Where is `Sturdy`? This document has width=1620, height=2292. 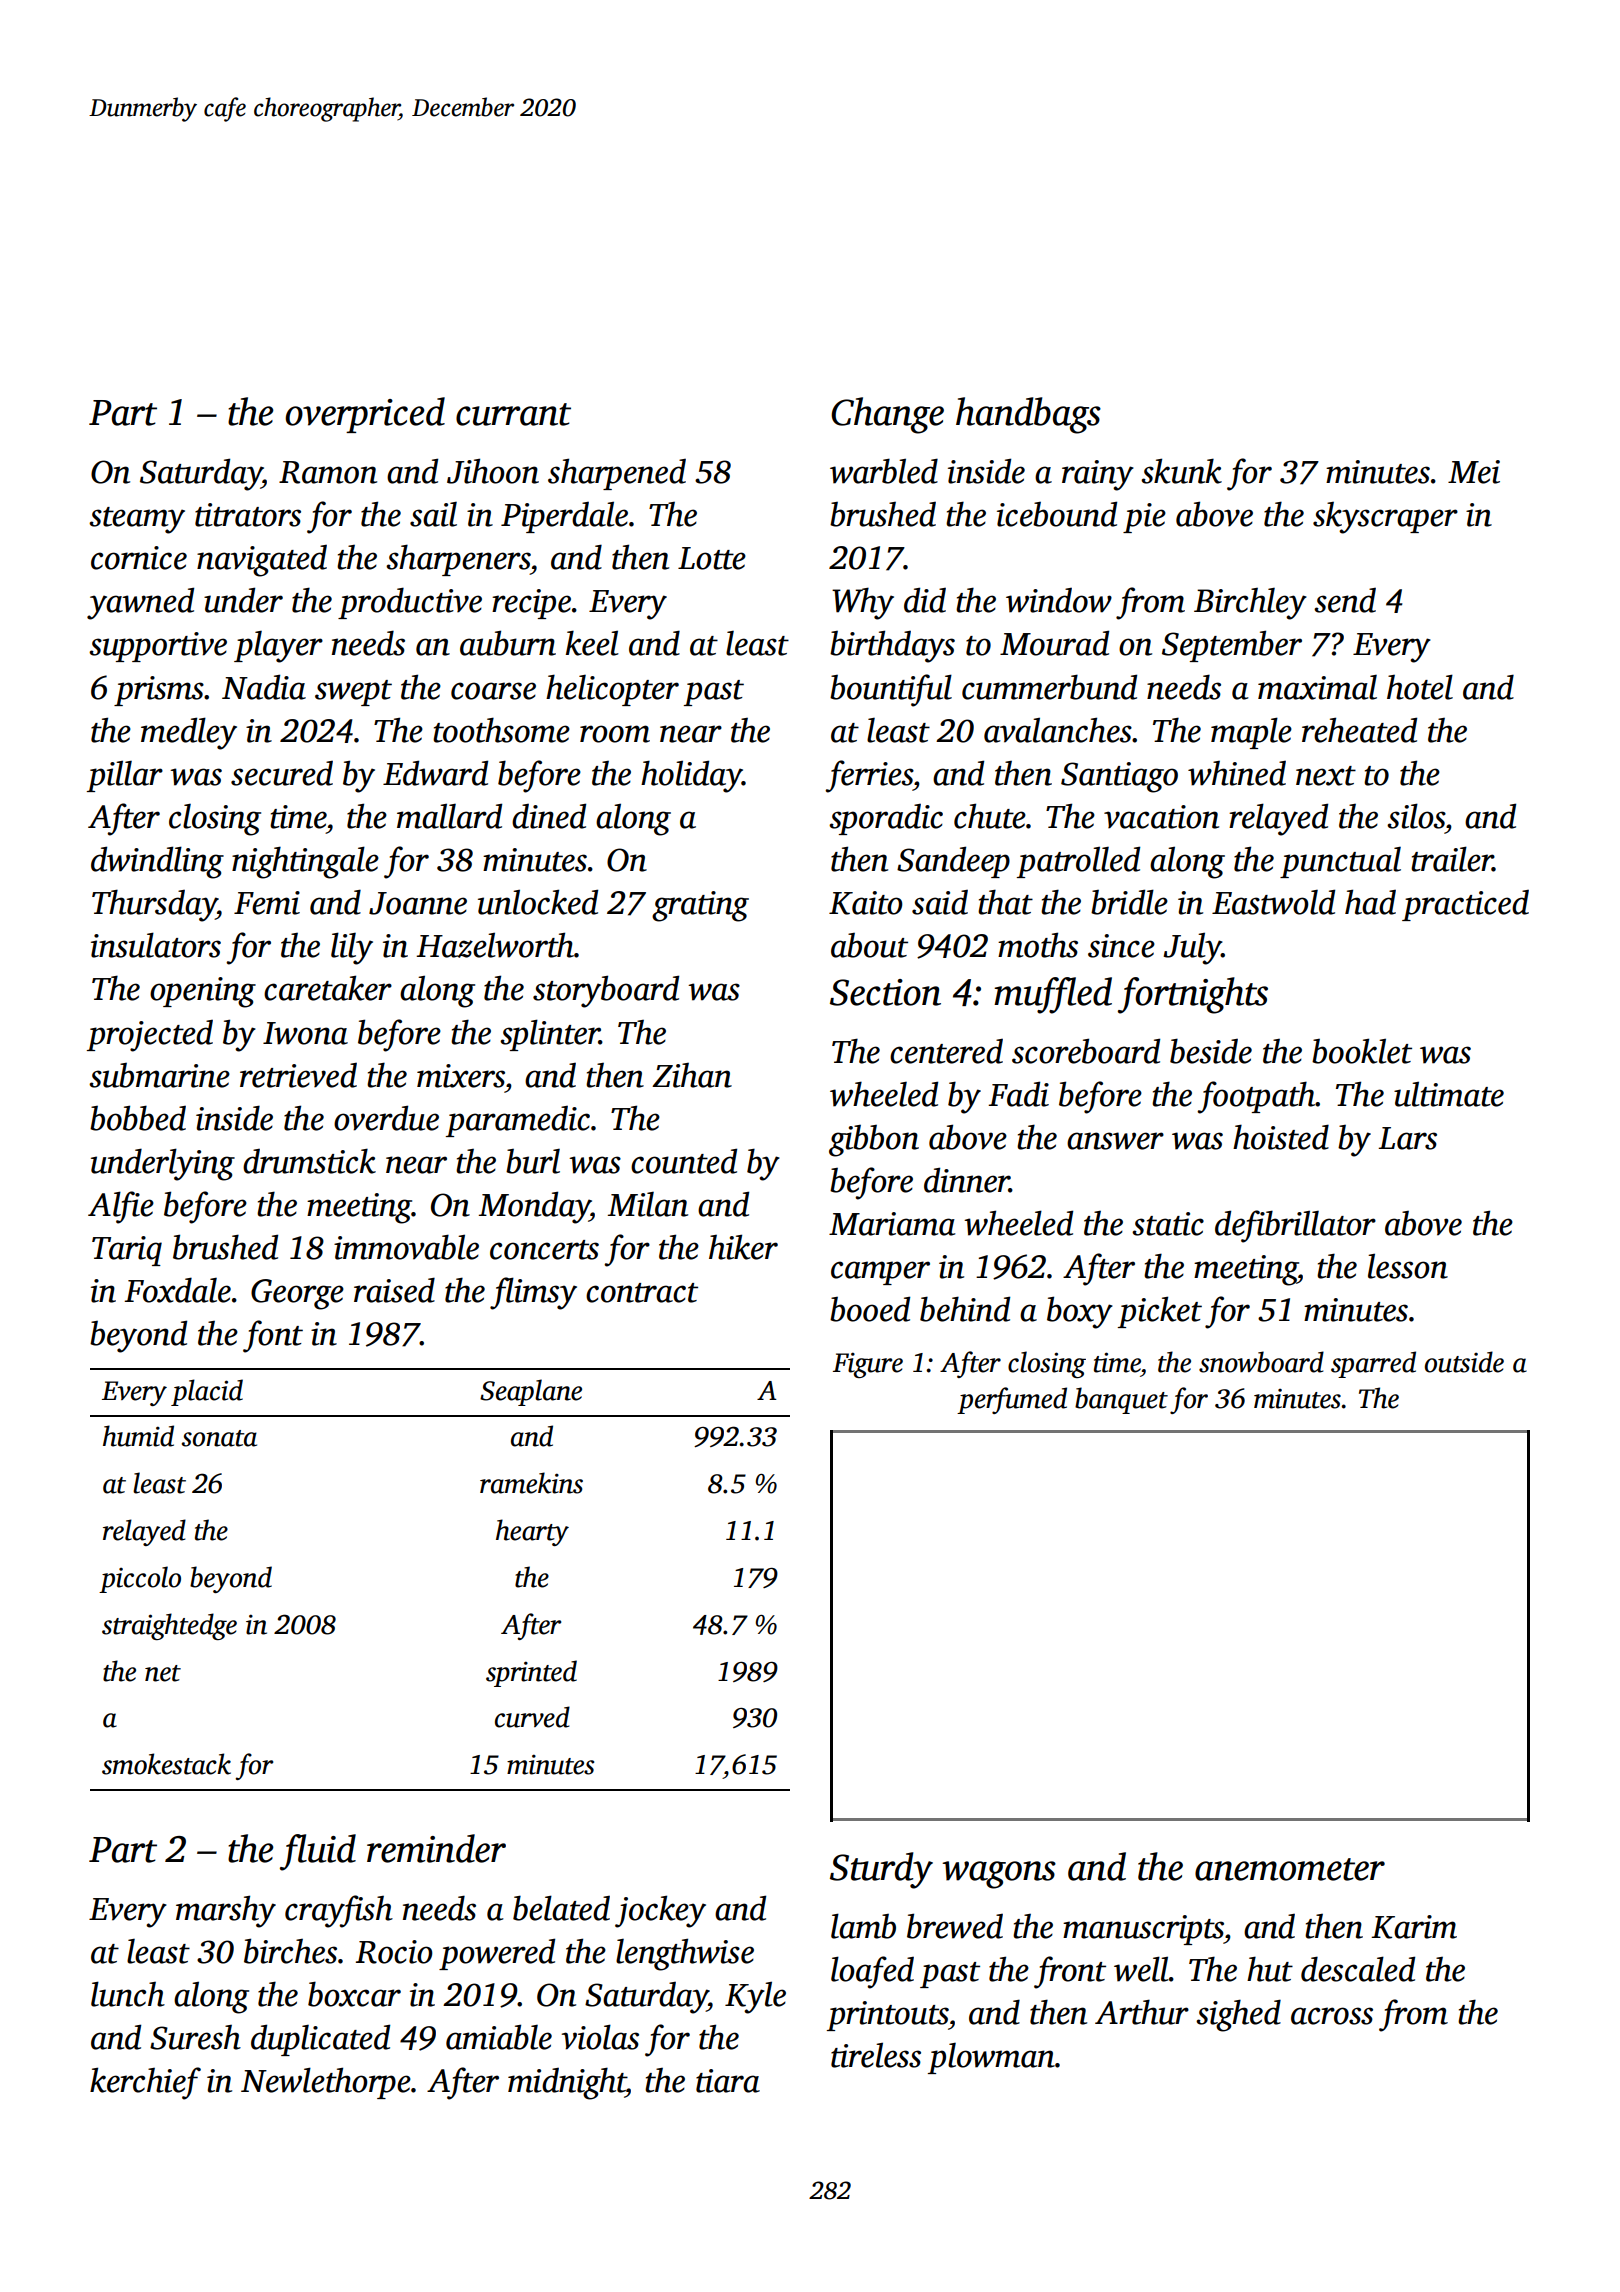
Sturdy is located at coordinates (881, 1870).
